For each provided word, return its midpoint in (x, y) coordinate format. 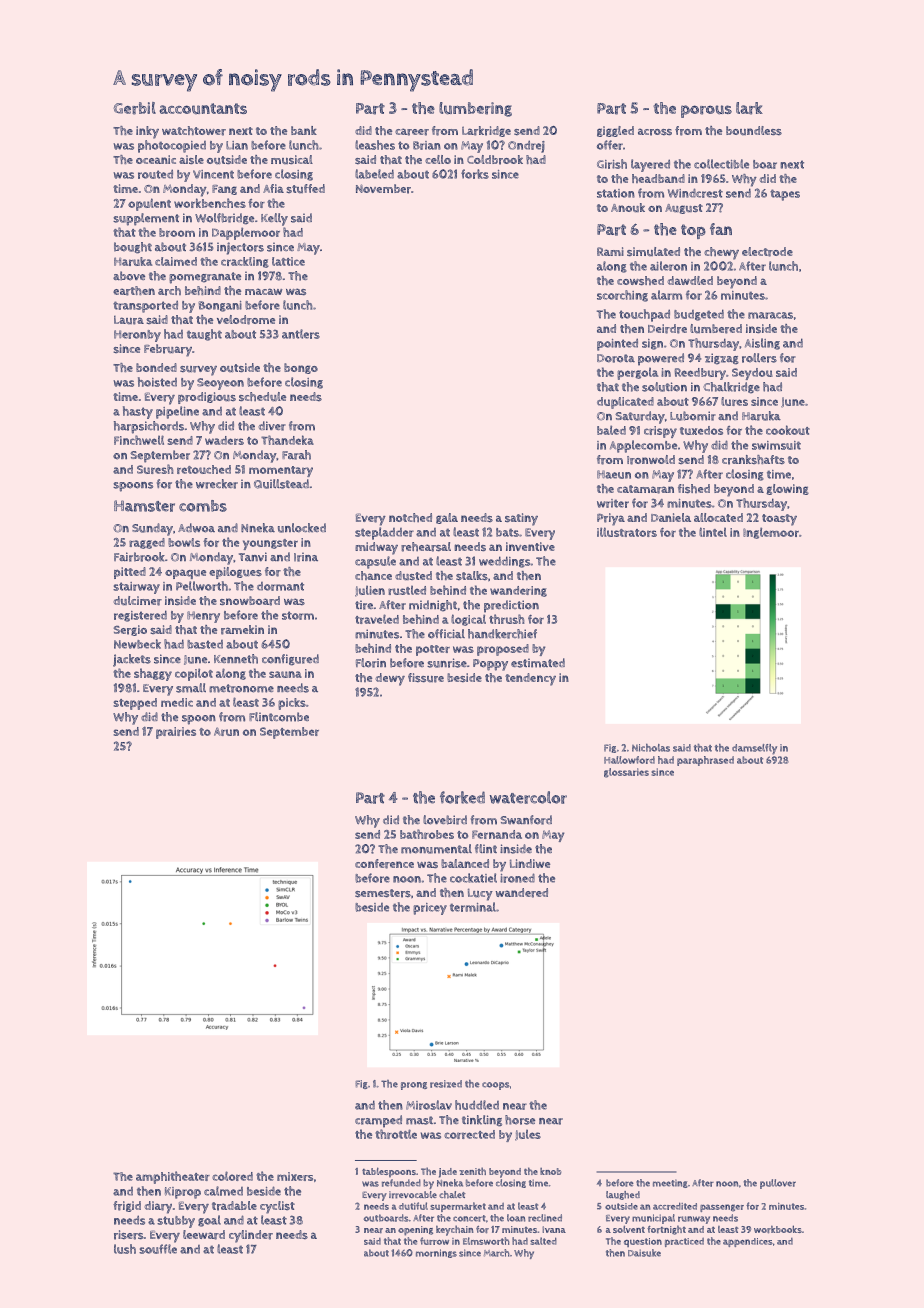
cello (438, 159)
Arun (226, 731)
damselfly (754, 749)
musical (292, 159)
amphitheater (173, 1177)
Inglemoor (771, 533)
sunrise (447, 663)
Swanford (526, 820)
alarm (666, 295)
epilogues (235, 573)
